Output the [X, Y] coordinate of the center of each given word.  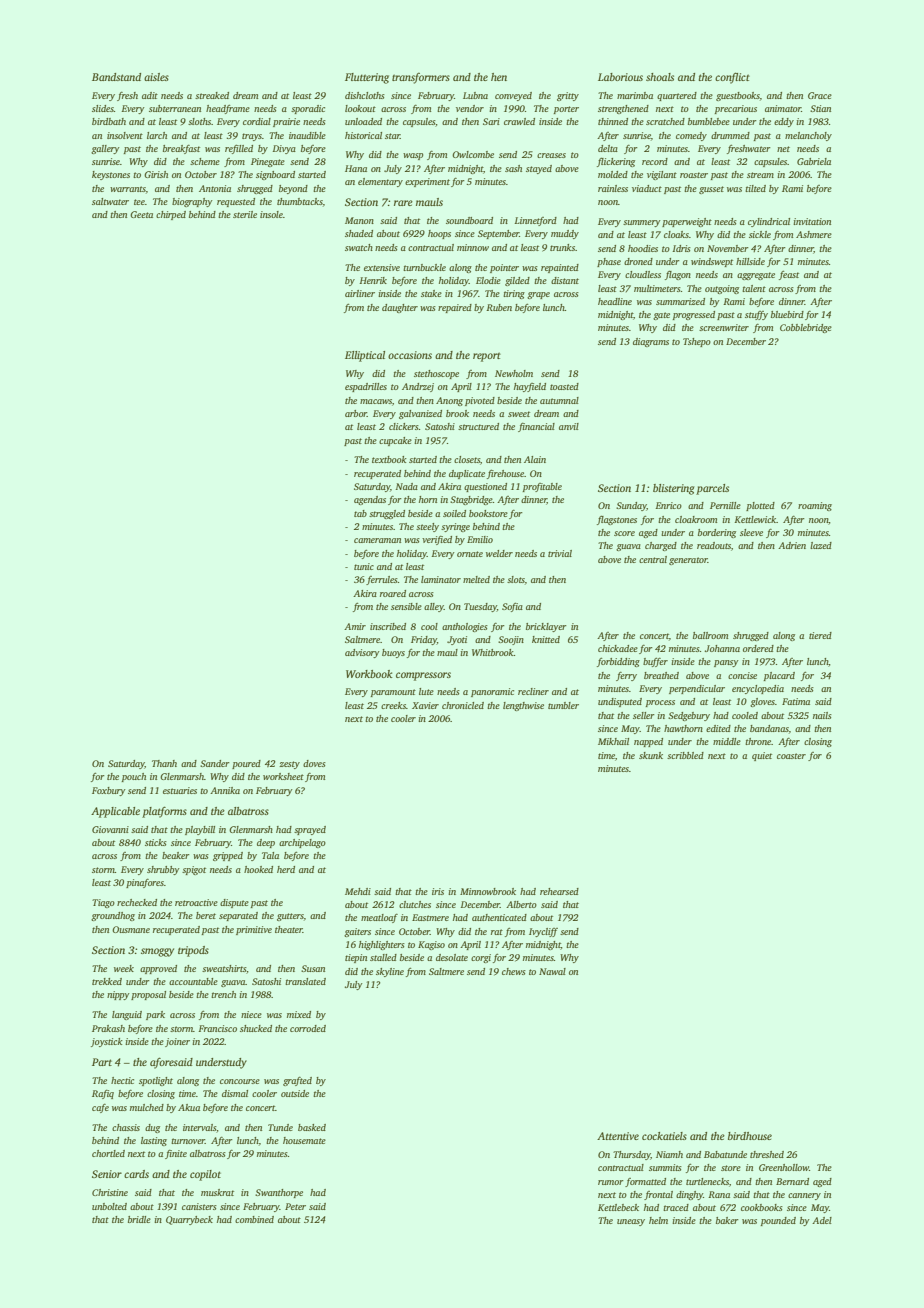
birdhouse [750, 1136]
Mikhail [613, 741]
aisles [156, 77]
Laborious [620, 77]
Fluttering [367, 78]
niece [251, 1014]
